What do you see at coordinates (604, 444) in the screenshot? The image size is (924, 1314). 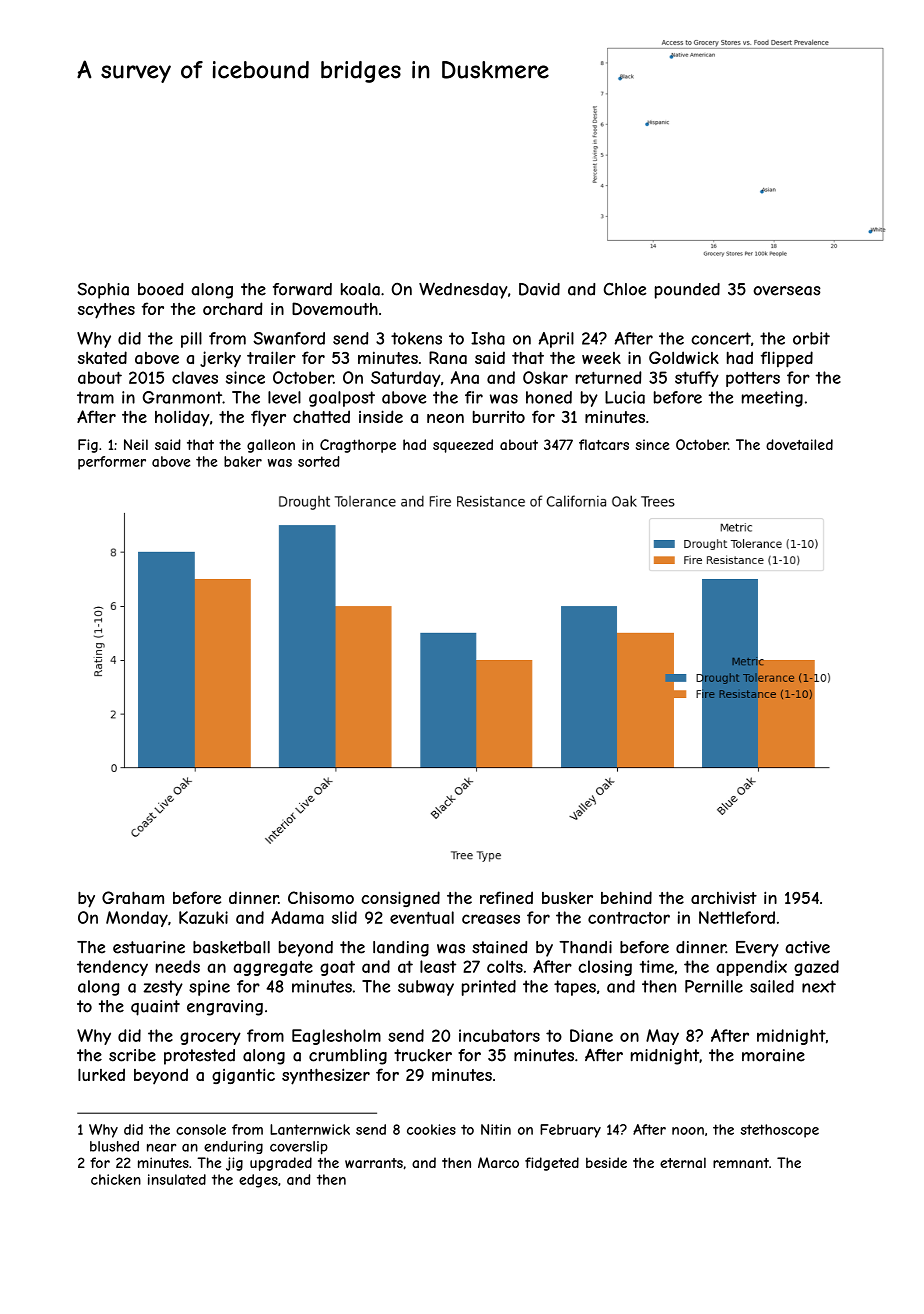 I see `flatcars` at bounding box center [604, 444].
